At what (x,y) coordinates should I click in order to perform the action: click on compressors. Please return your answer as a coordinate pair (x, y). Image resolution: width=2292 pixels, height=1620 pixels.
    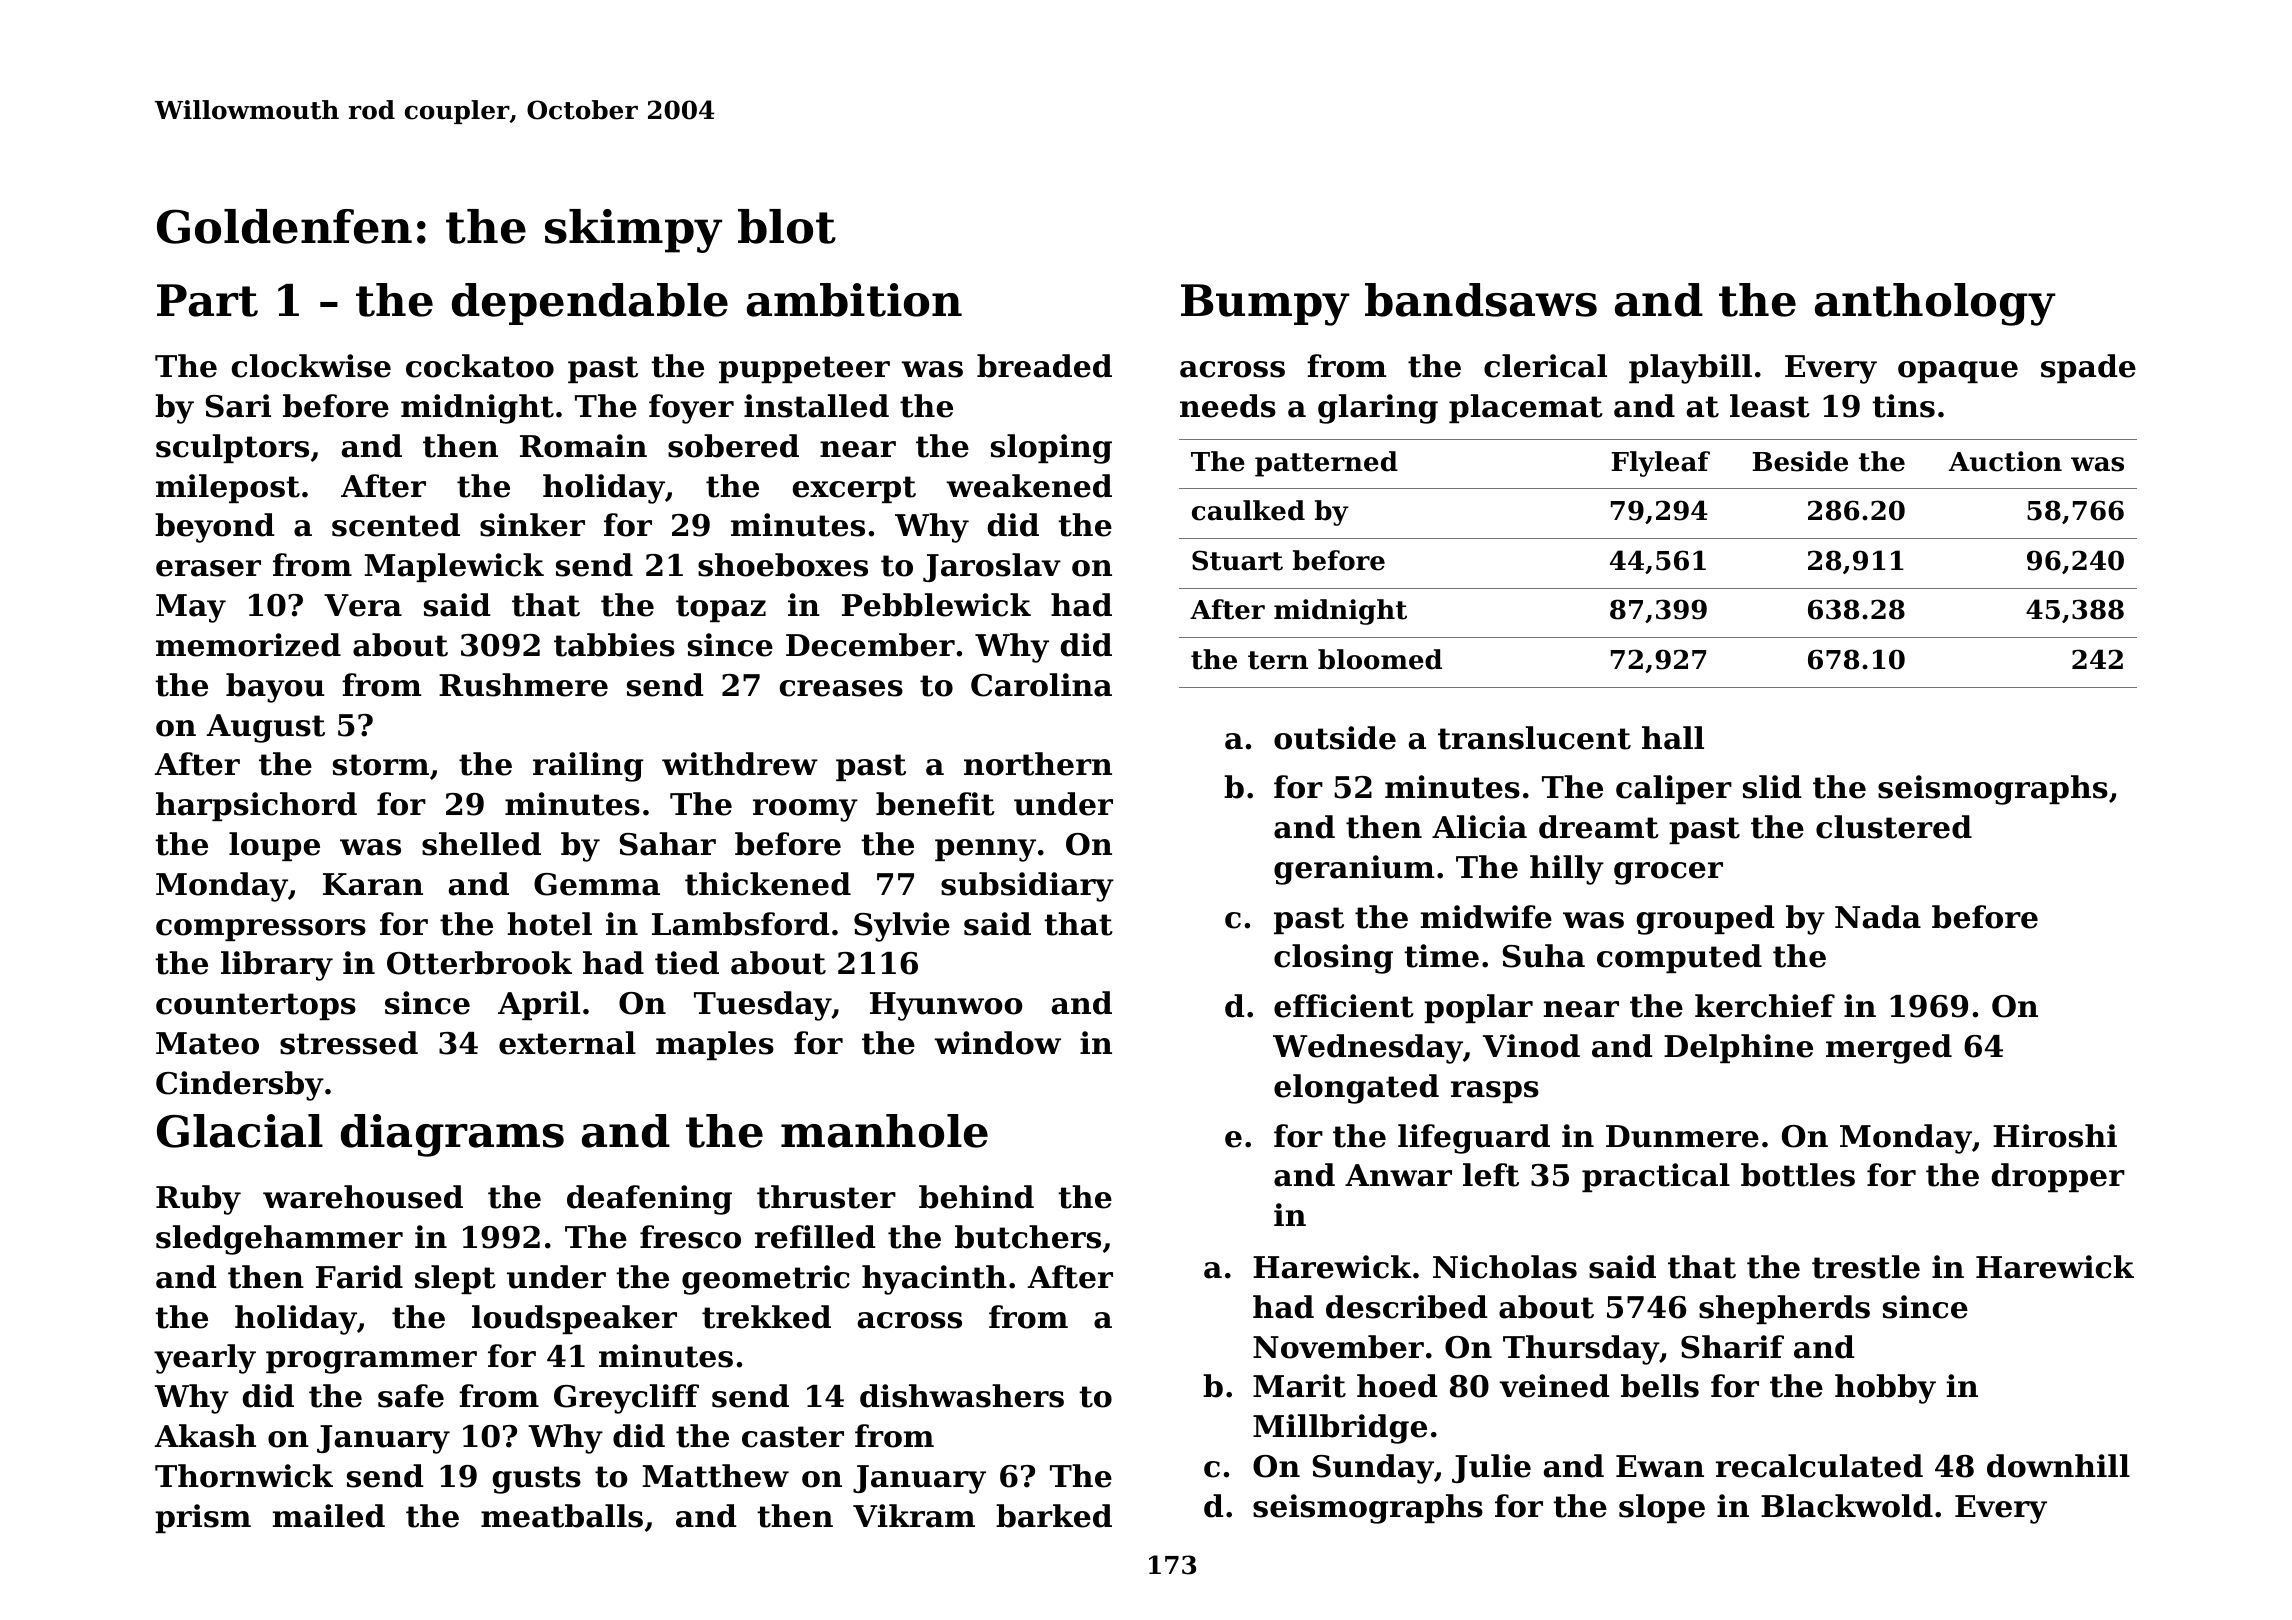
    Looking at the image, I should click on (261, 930).
